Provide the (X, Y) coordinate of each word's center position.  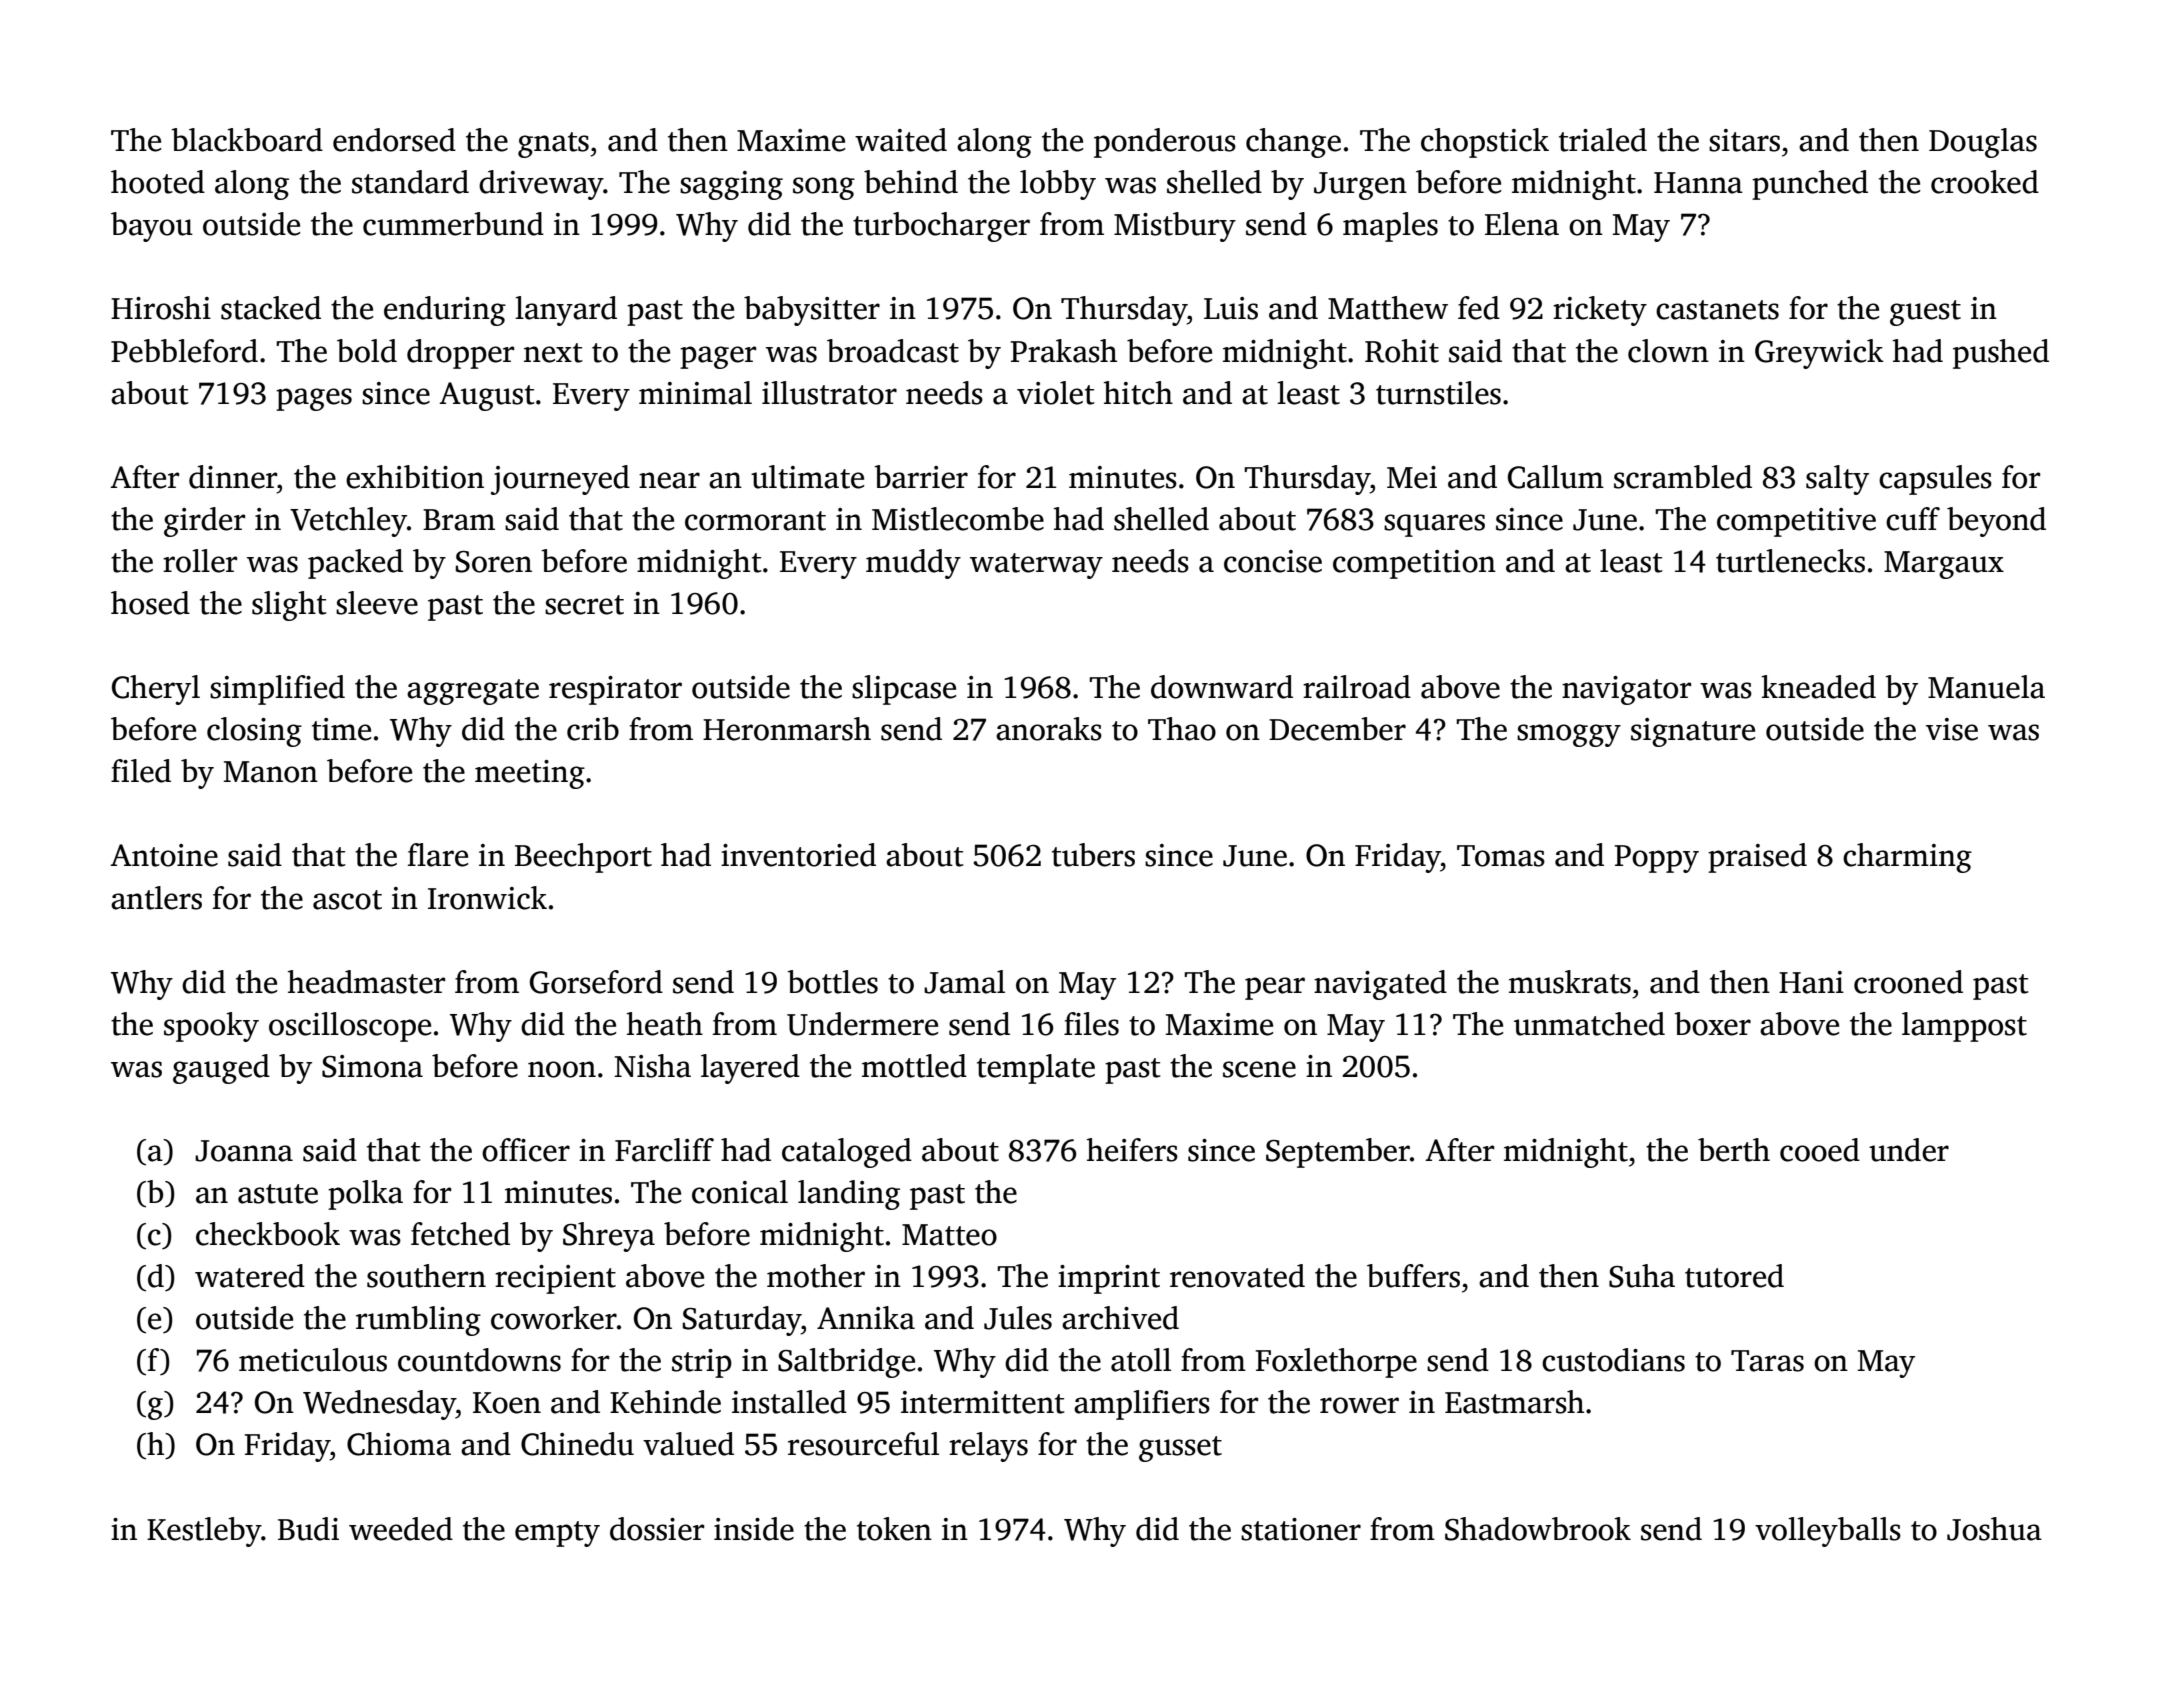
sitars (1744, 140)
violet (1056, 393)
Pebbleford (184, 351)
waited (901, 140)
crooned (1908, 982)
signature (1693, 732)
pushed (2001, 354)
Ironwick (487, 898)
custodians (1613, 1360)
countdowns (479, 1360)
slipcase (904, 690)
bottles (832, 982)
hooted (158, 182)
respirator (615, 690)
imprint (1109, 1279)
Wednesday (379, 1405)
